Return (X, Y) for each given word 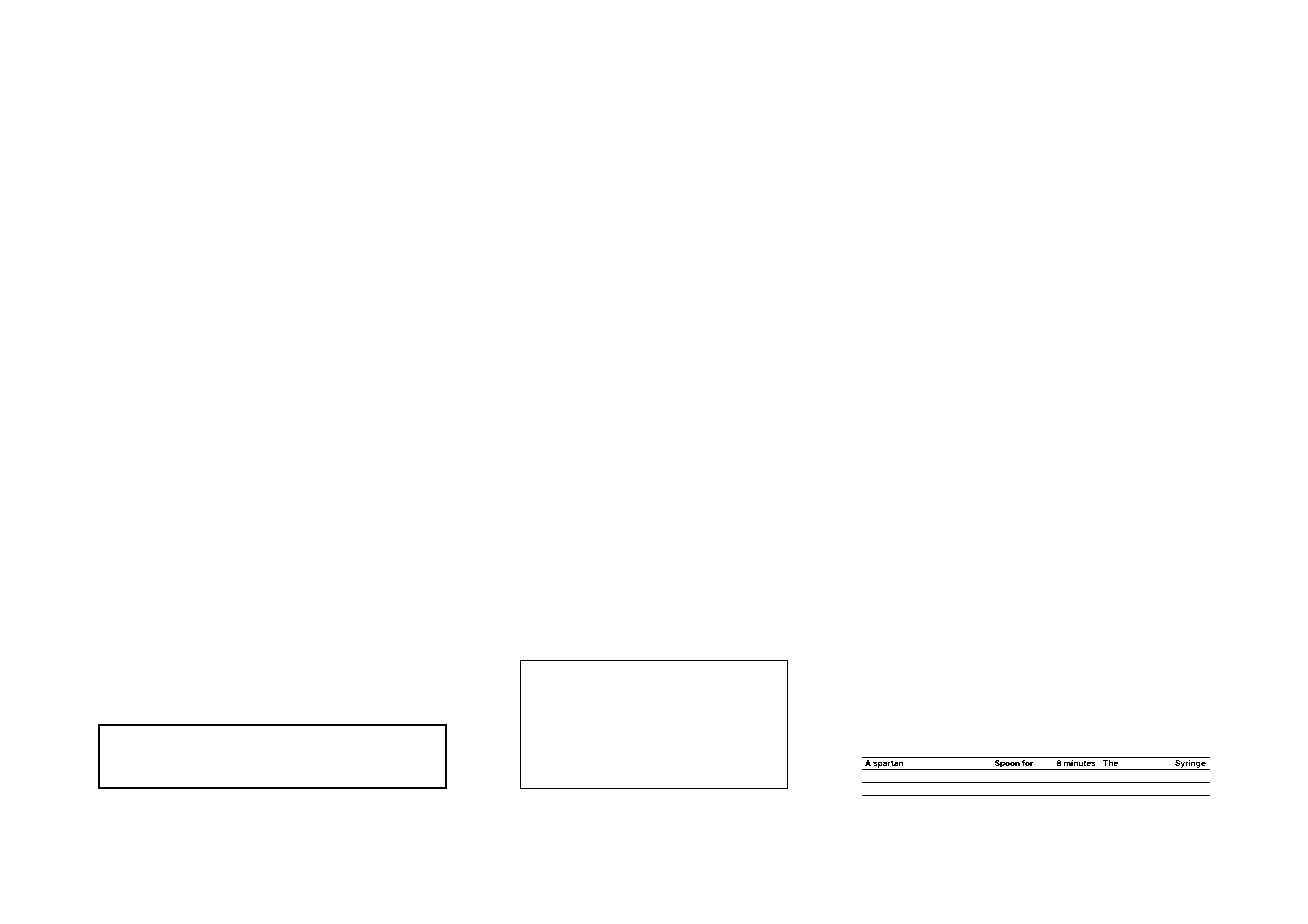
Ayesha (318, 455)
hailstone (338, 813)
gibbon (431, 653)
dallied (1091, 467)
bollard (987, 636)
